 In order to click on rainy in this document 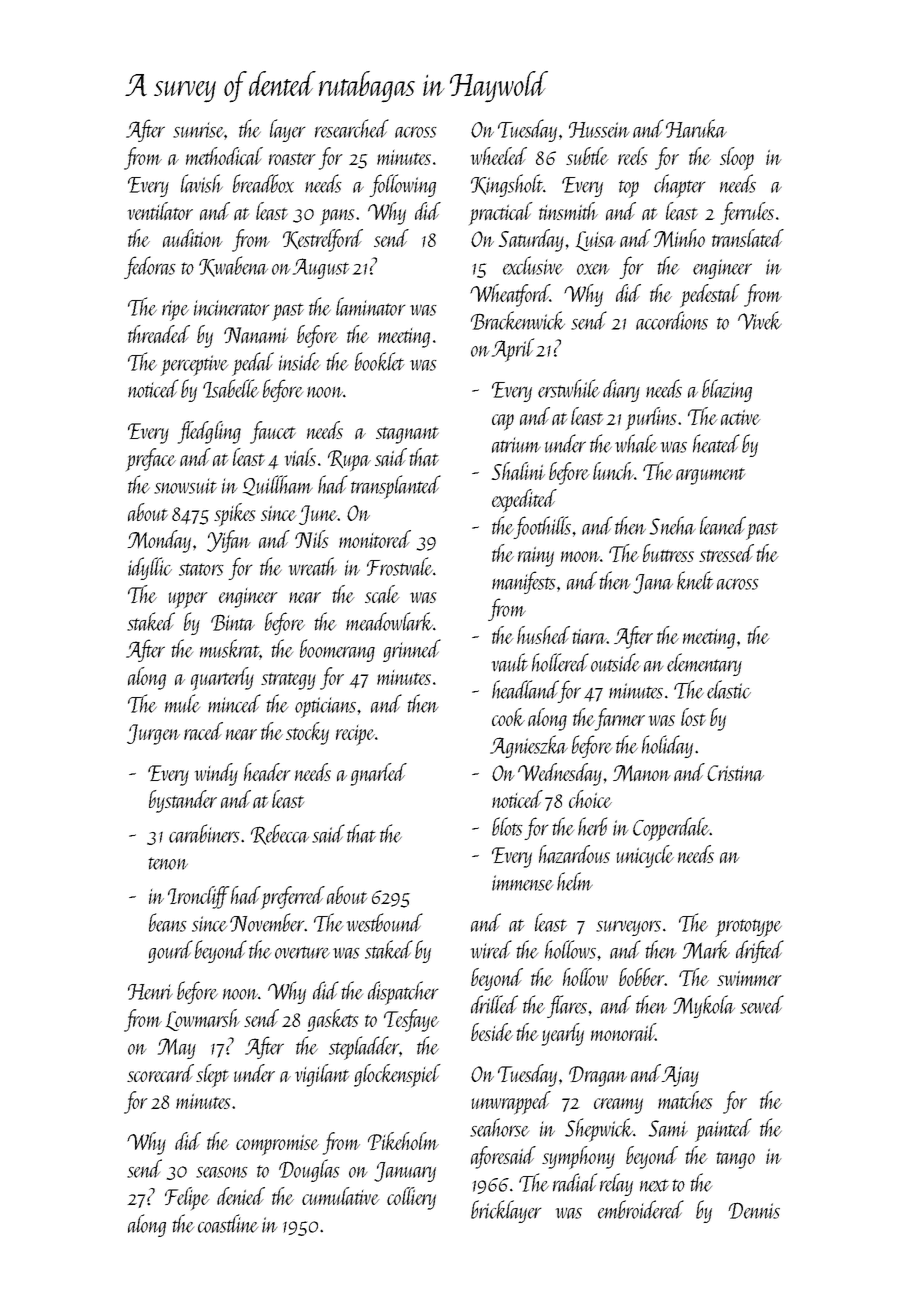, I will do `click(536, 557)`.
